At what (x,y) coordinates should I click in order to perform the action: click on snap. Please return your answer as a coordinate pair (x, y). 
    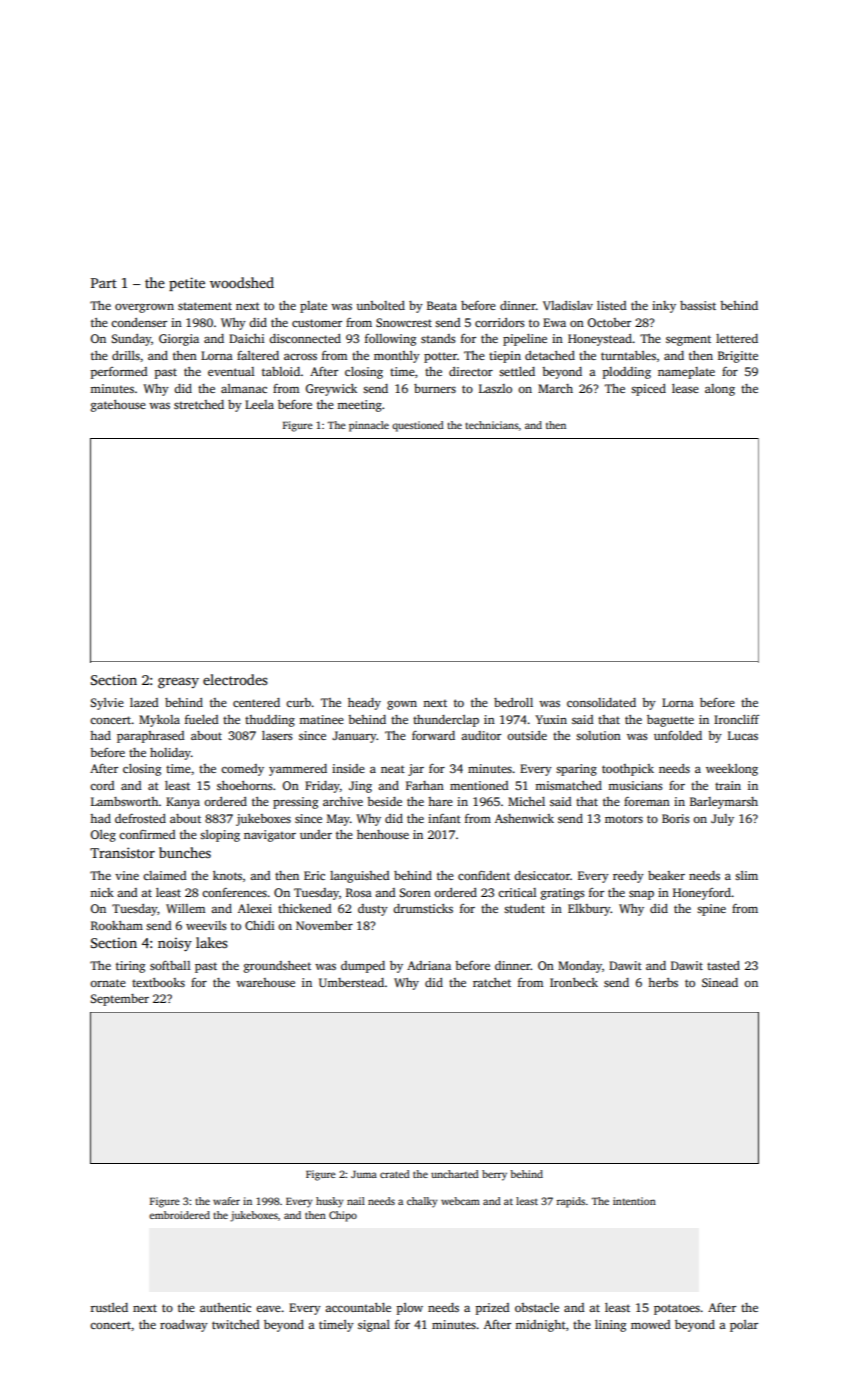
    Looking at the image, I should click on (641, 895).
